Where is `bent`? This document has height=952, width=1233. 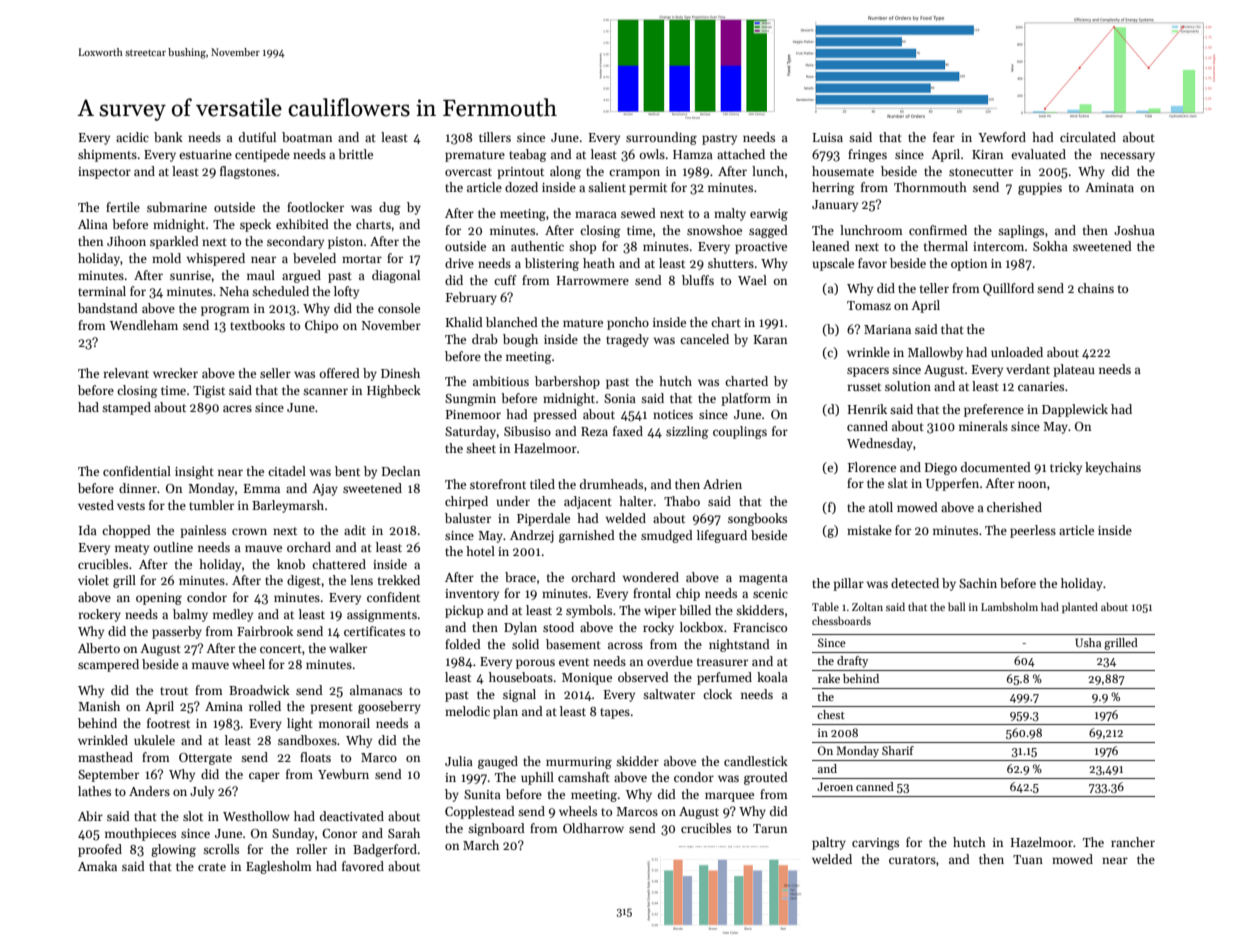
bent is located at coordinates (347, 471).
